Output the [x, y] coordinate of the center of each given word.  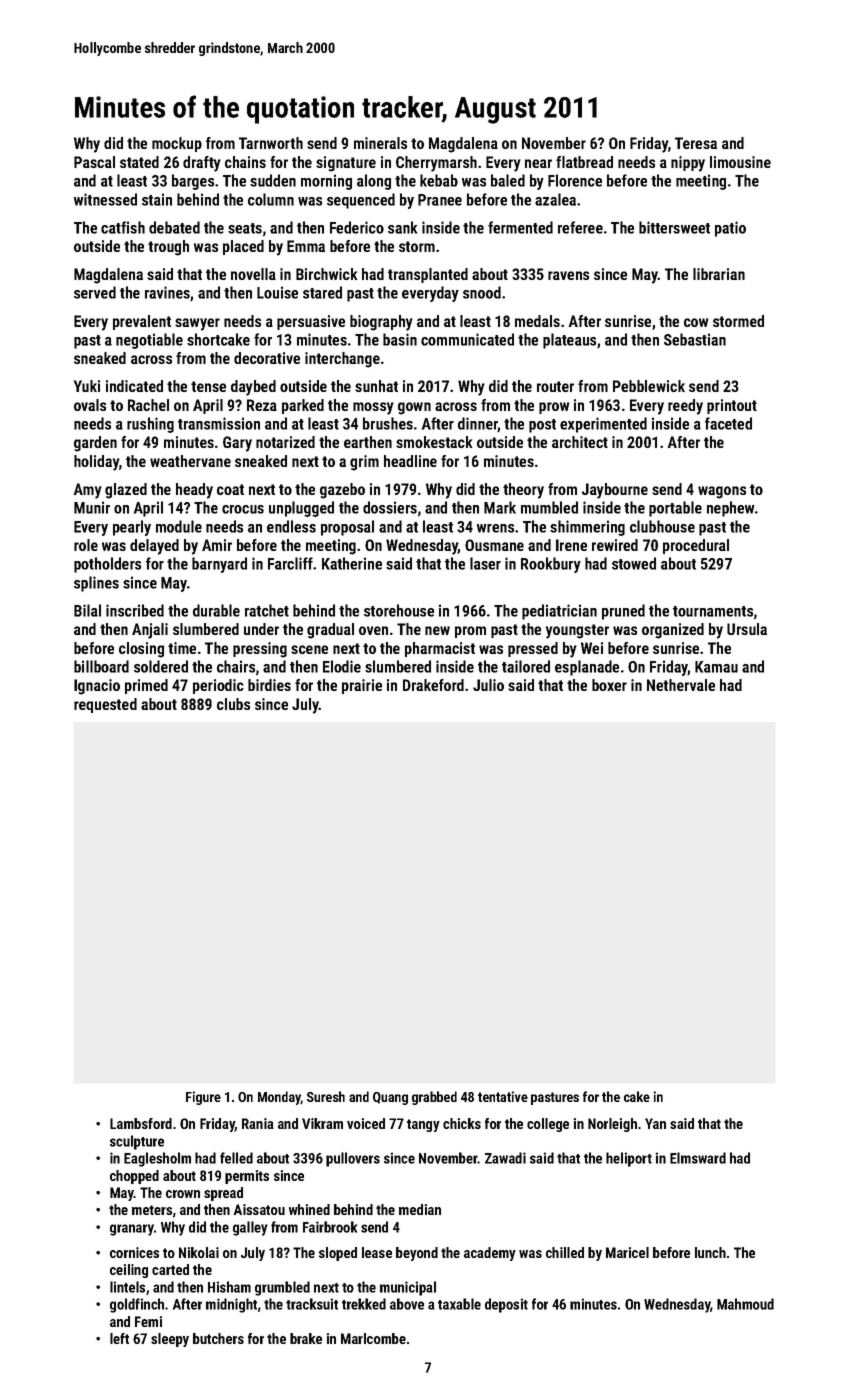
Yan [655, 1123]
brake [306, 1338]
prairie [362, 686]
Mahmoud [745, 1304]
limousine [740, 162]
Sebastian [695, 339]
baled [508, 180]
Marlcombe [373, 1338]
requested [105, 705]
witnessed [105, 199]
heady [194, 491]
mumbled [549, 507]
